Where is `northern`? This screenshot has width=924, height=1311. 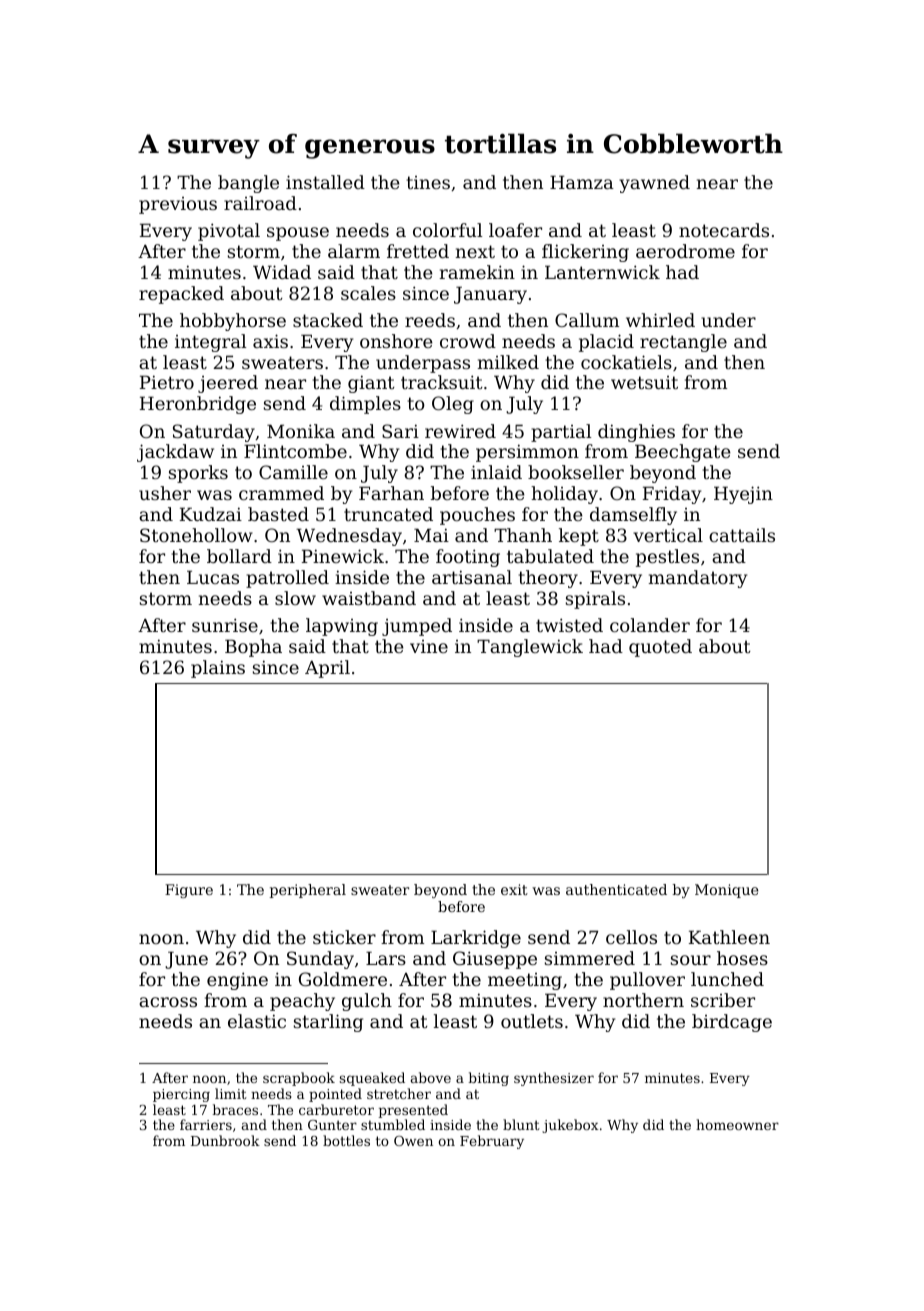
northern is located at coordinates (643, 1000).
